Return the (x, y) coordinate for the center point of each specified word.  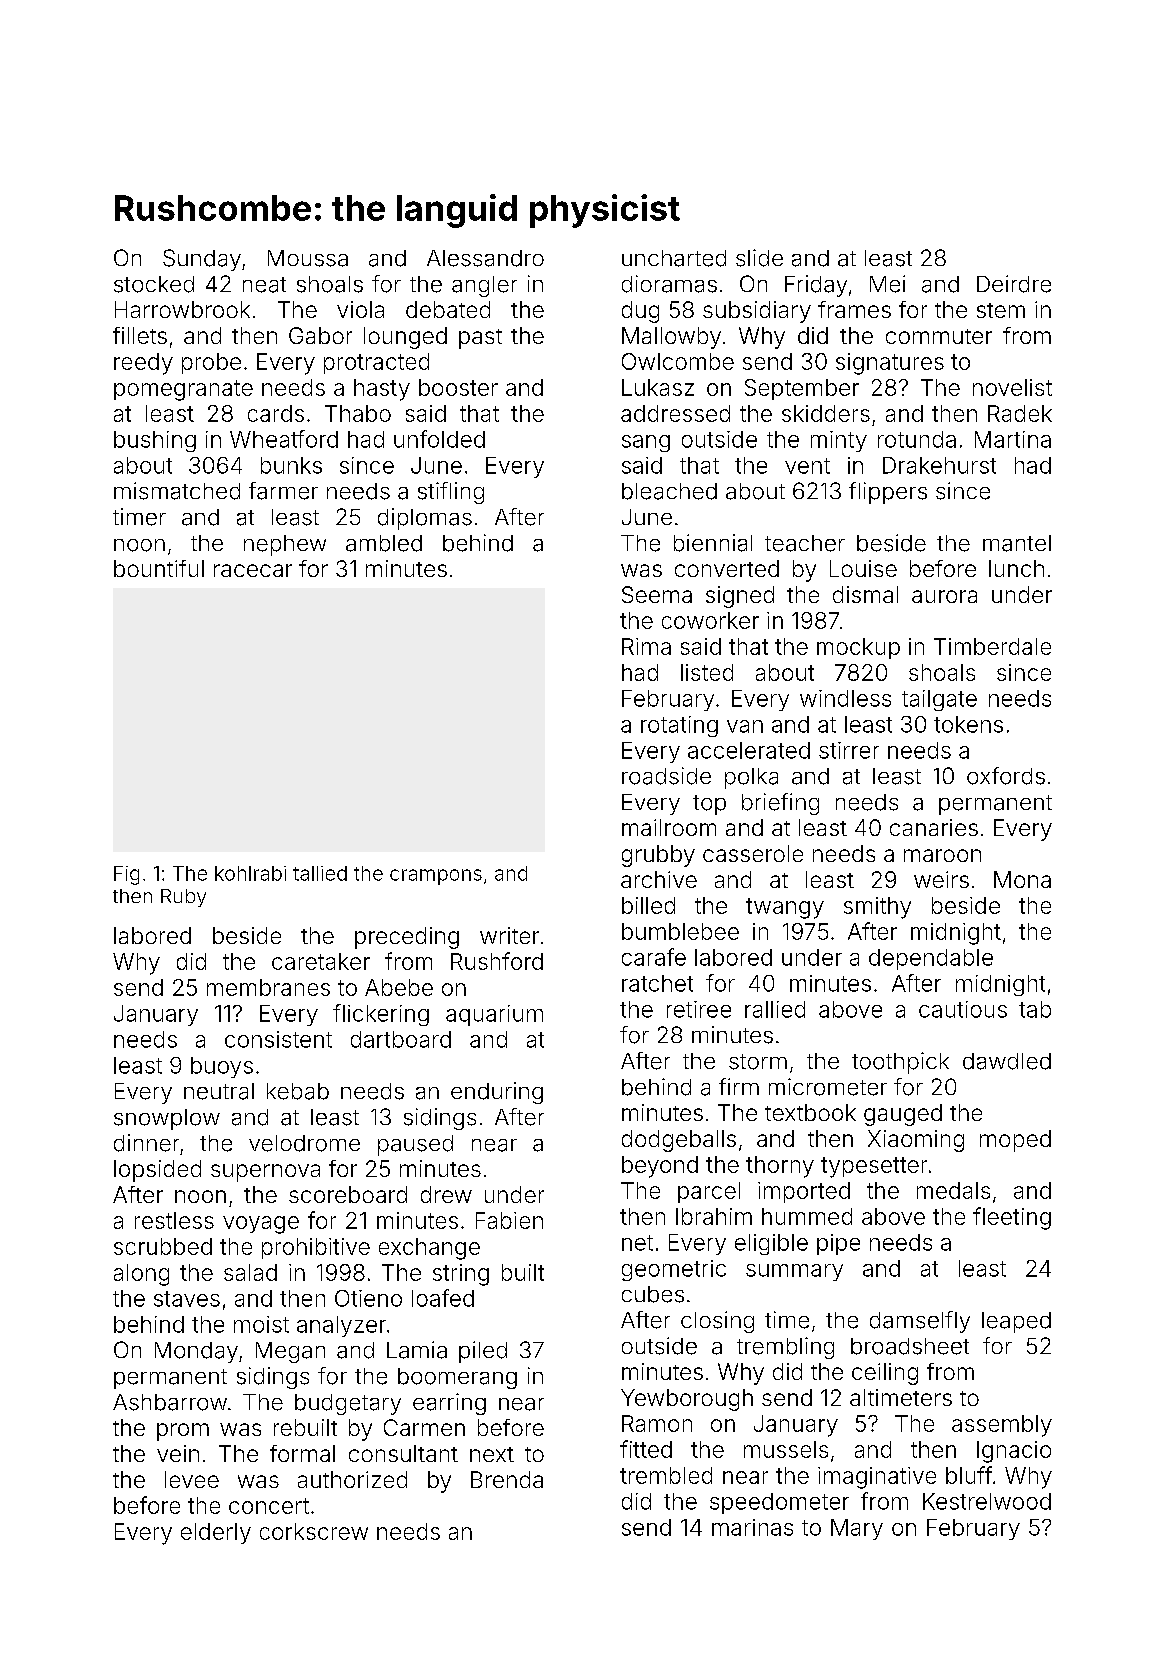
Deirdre (1014, 284)
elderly (216, 1533)
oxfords (1006, 776)
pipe (838, 1244)
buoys (222, 1067)
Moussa (308, 258)
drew (446, 1194)
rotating (679, 726)
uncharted (674, 258)
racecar (253, 570)
